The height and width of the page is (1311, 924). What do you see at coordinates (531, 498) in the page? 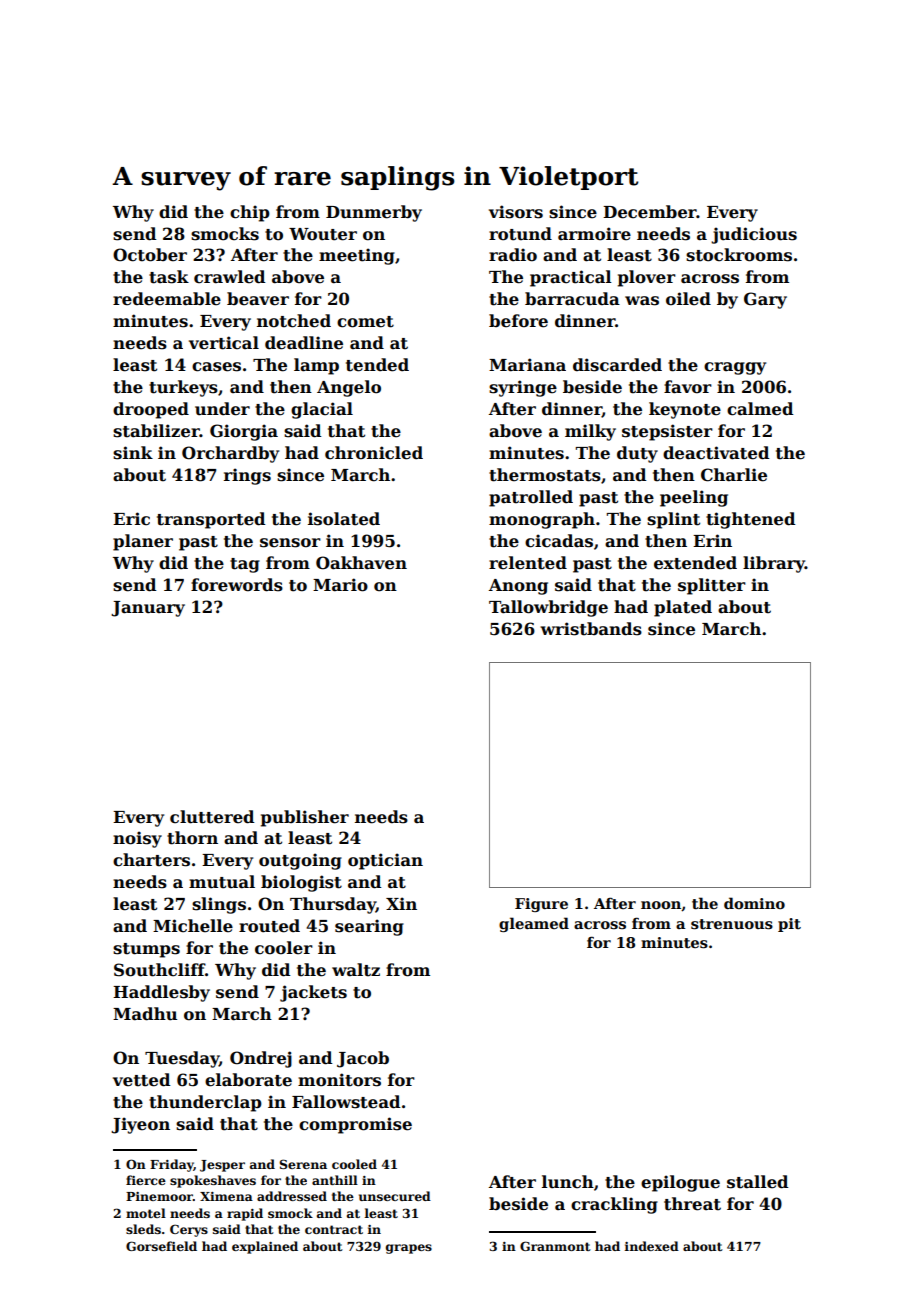
I see `patrolled` at bounding box center [531, 498].
